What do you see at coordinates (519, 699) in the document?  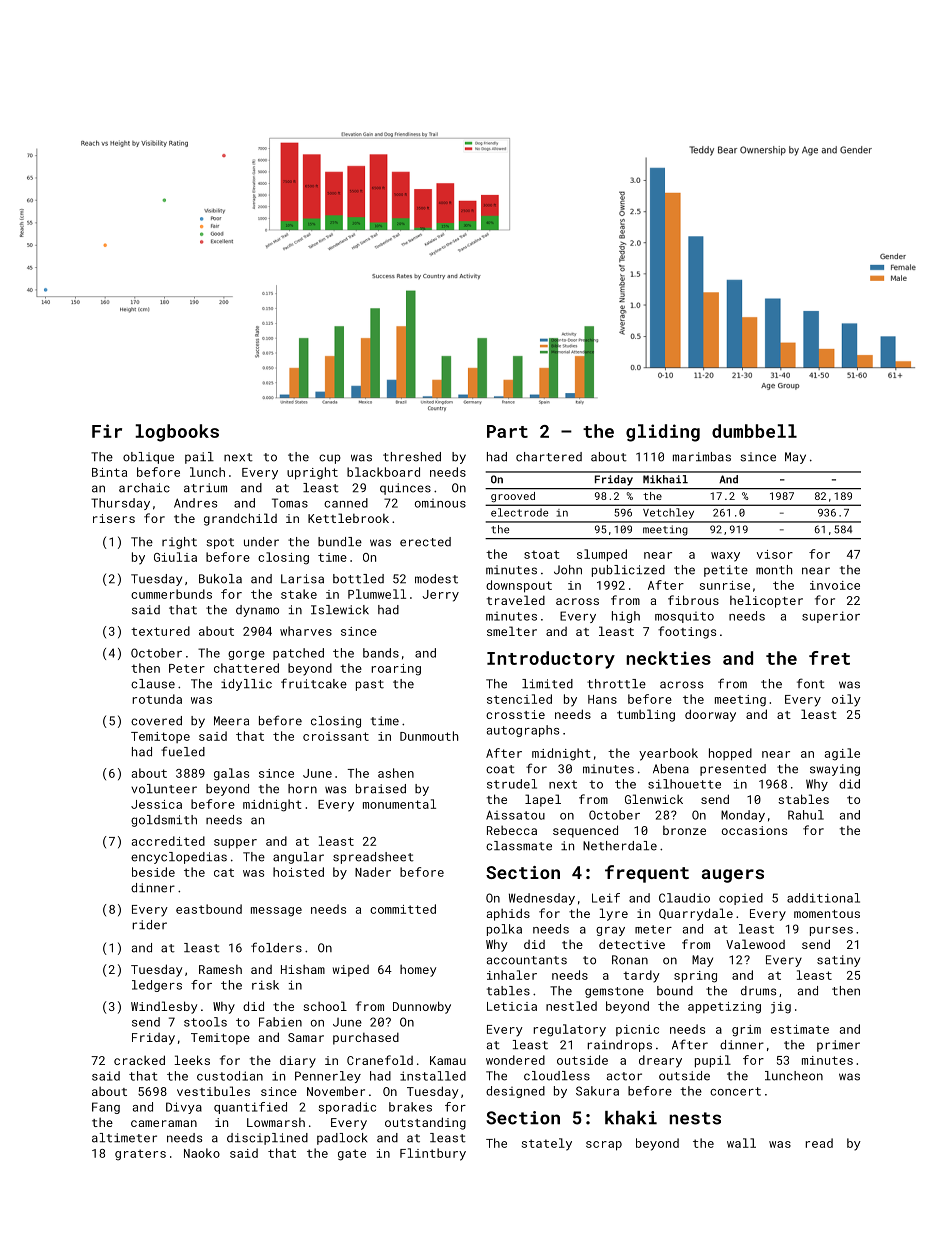 I see `stenciled` at bounding box center [519, 699].
